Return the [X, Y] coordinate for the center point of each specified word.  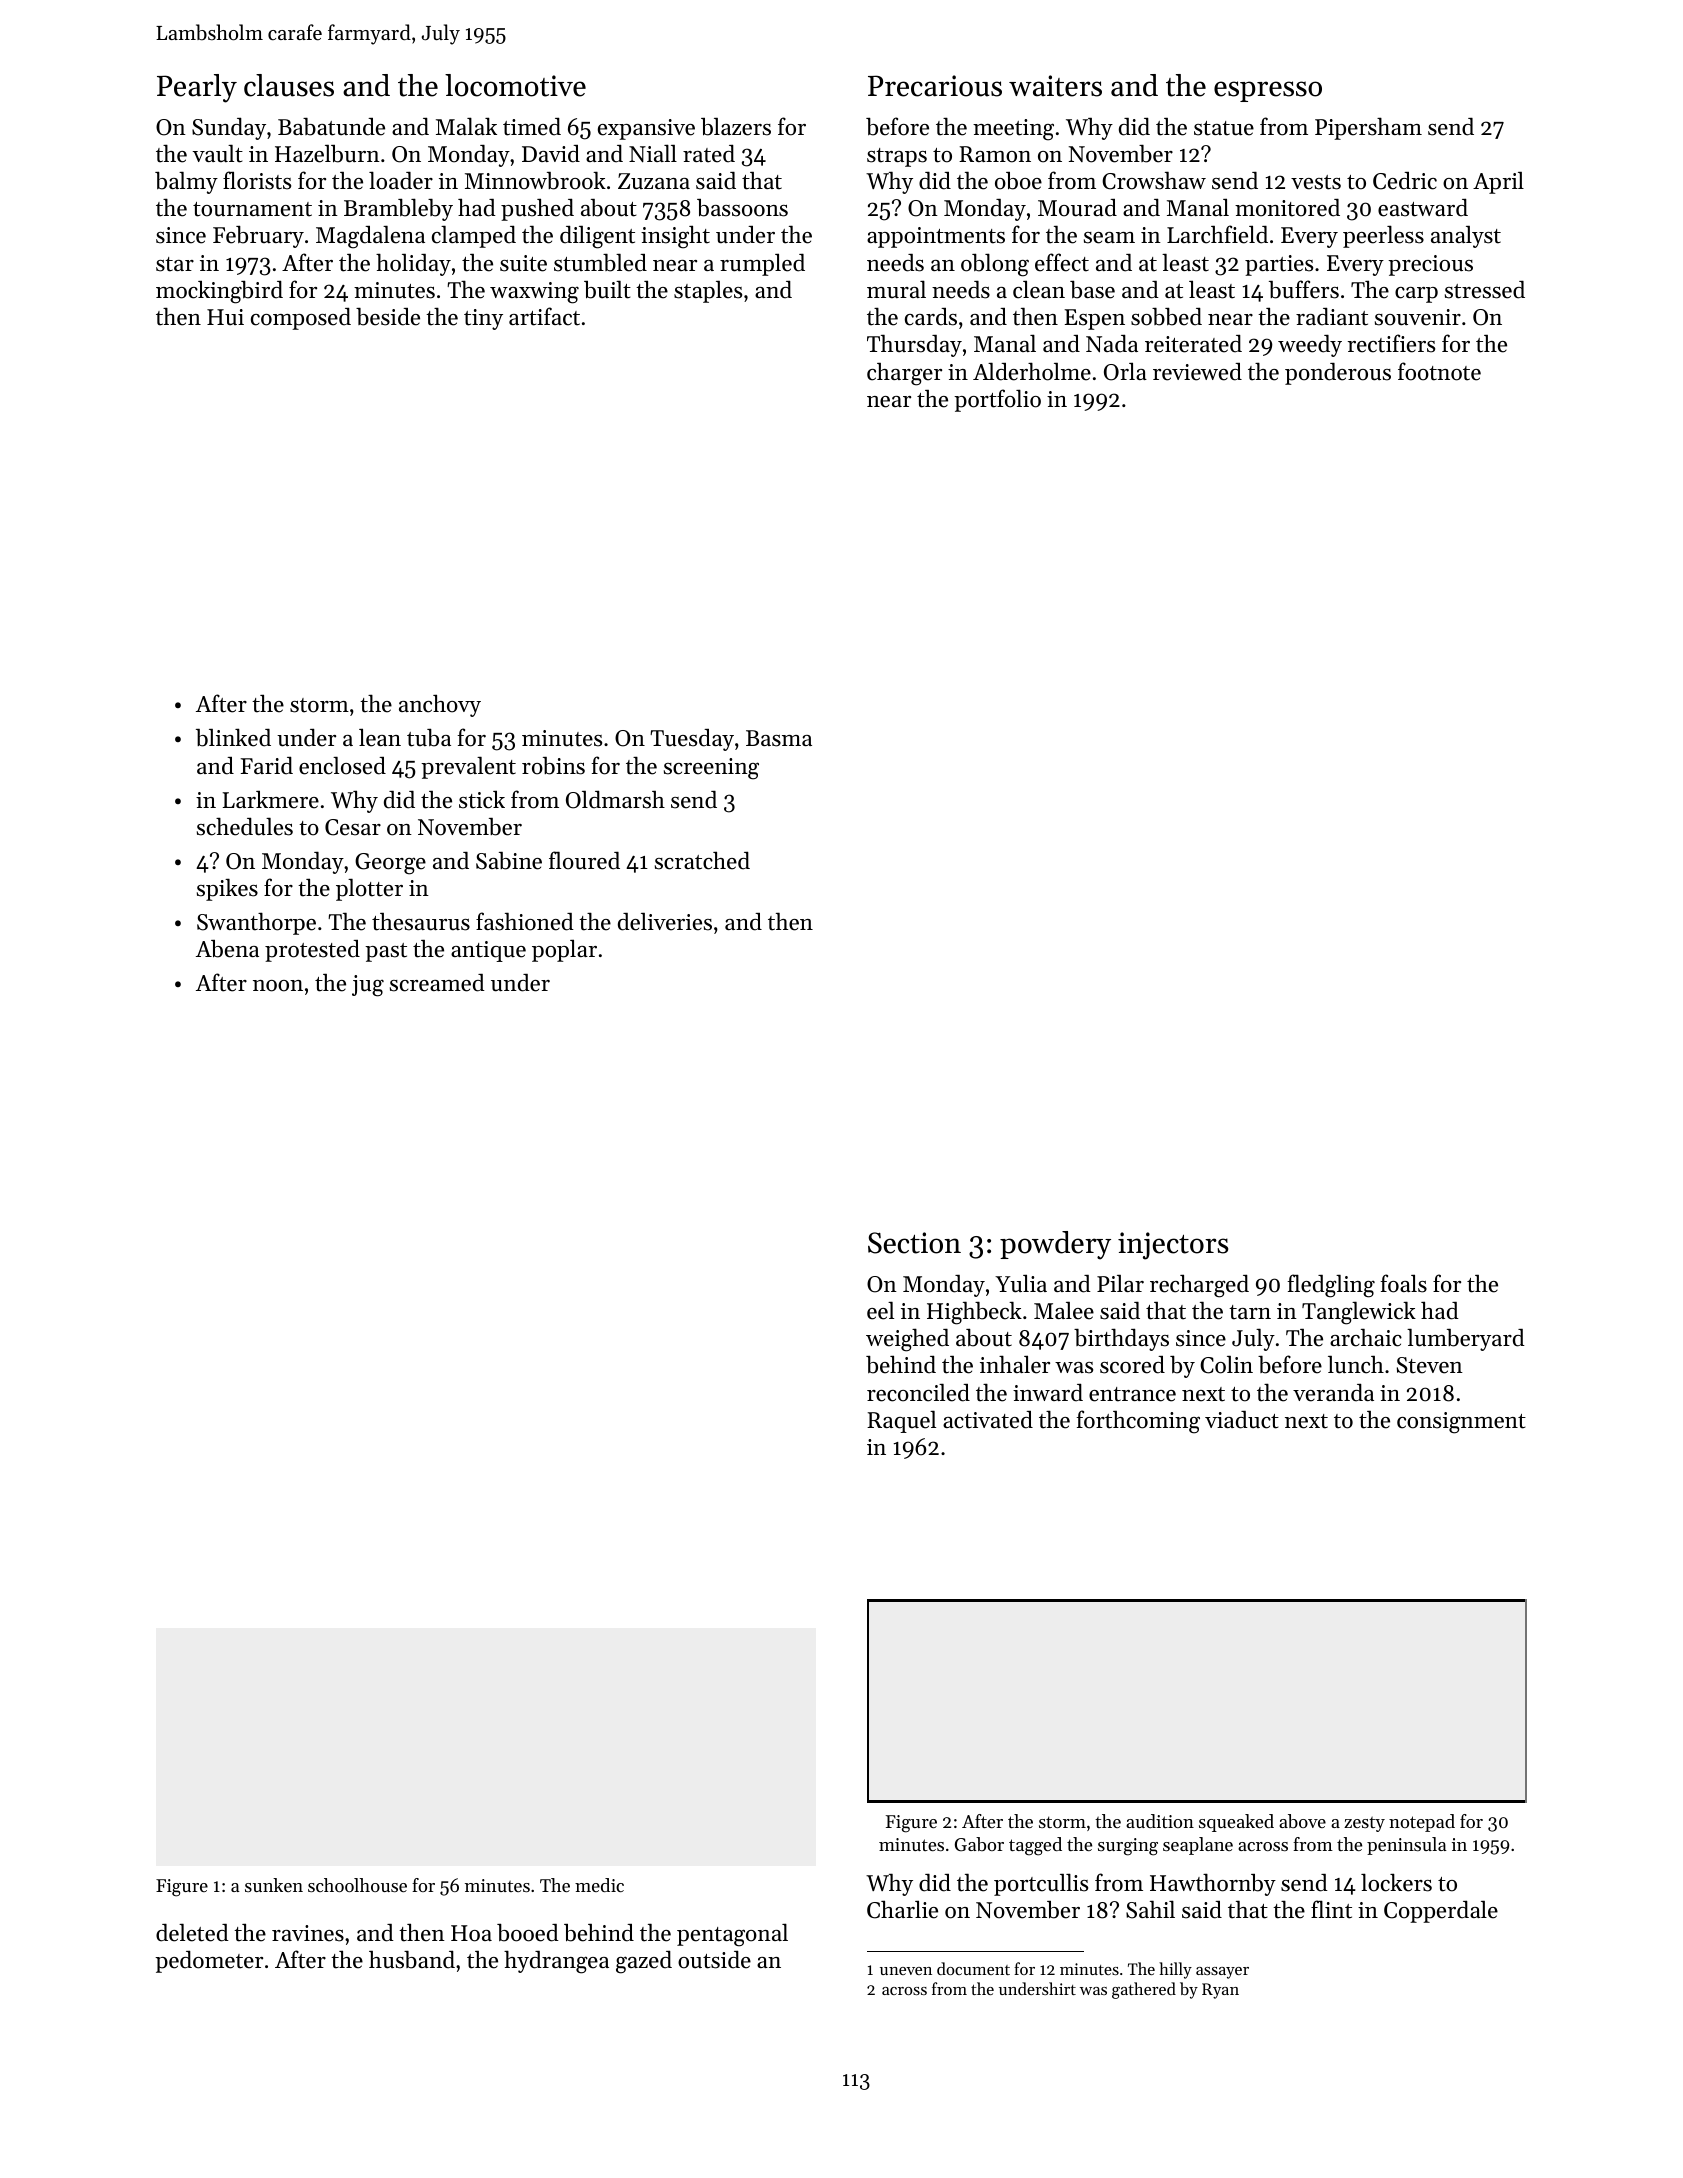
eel [880, 1310]
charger [904, 374]
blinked [233, 737]
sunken [274, 1885]
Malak [466, 126]
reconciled [918, 1392]
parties [1279, 265]
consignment [1461, 1423]
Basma [779, 738]
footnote [1439, 371]
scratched [702, 860]
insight [675, 237]
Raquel [901, 1421]
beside [388, 317]
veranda [1333, 1392]
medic [599, 1885]
